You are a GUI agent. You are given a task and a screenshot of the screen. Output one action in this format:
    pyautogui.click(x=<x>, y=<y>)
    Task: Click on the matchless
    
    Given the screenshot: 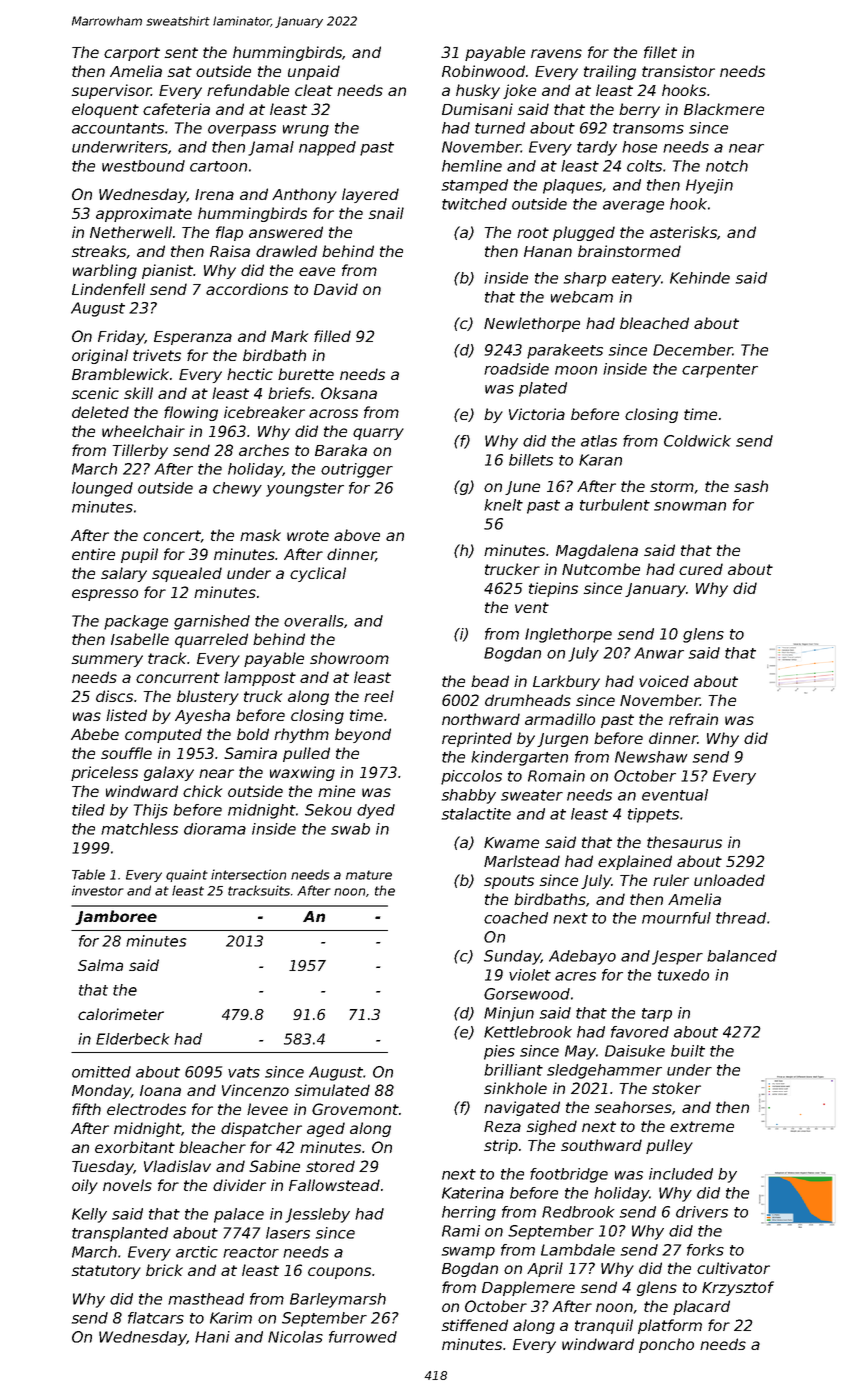 What is the action you would take?
    pyautogui.click(x=139, y=829)
